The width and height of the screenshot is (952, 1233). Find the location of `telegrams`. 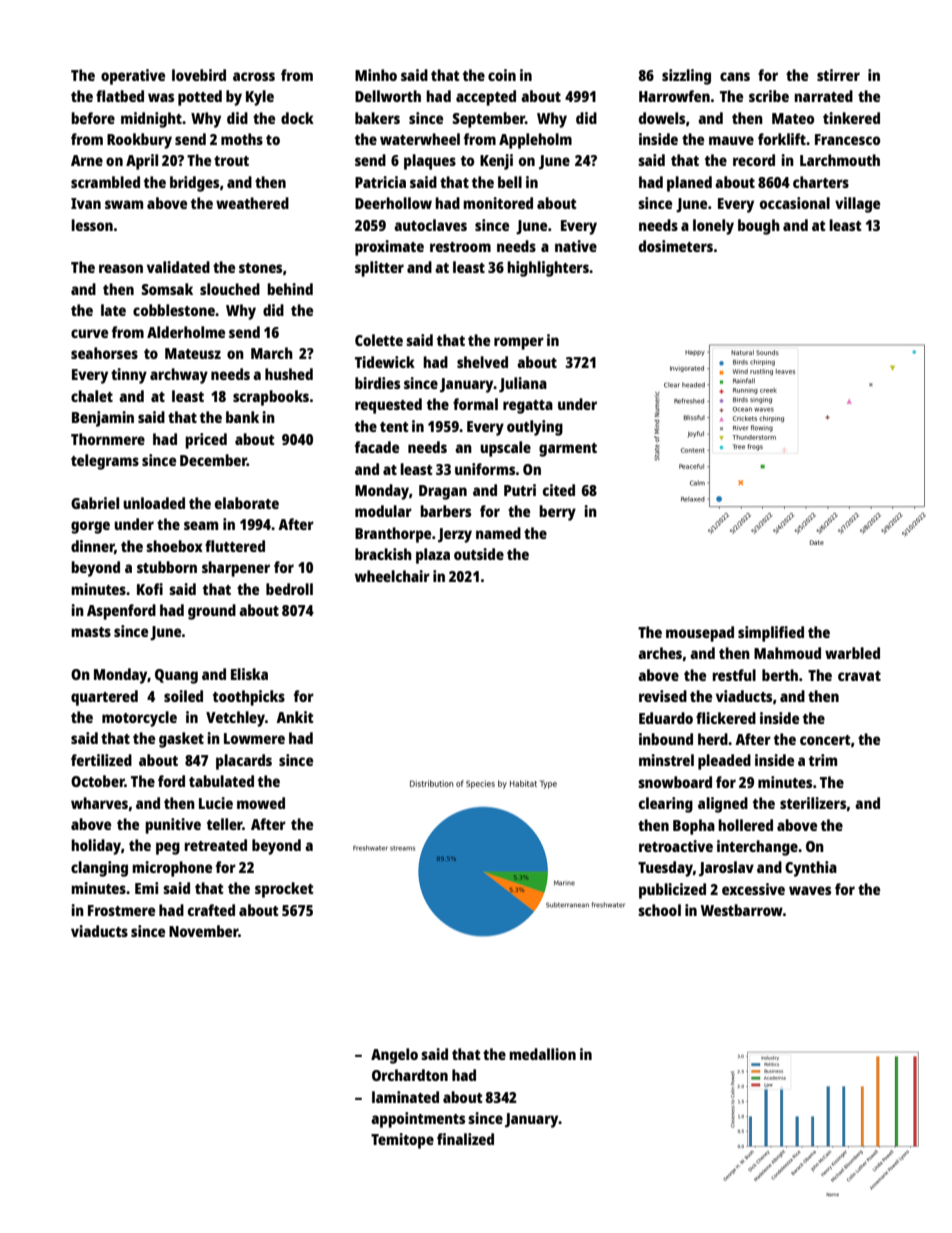

telegrams is located at coordinates (105, 462).
